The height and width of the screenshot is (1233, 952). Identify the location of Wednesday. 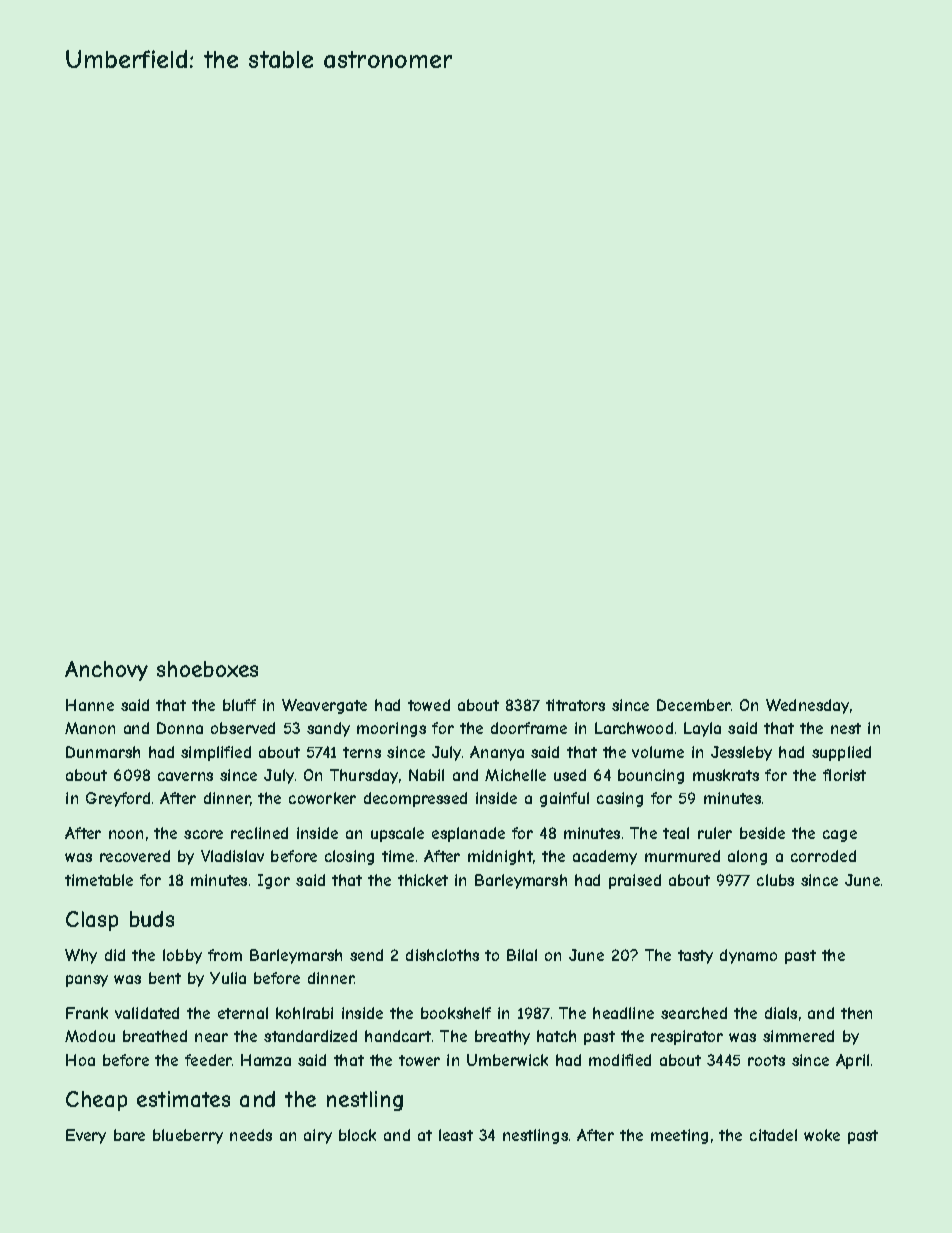
(807, 706).
